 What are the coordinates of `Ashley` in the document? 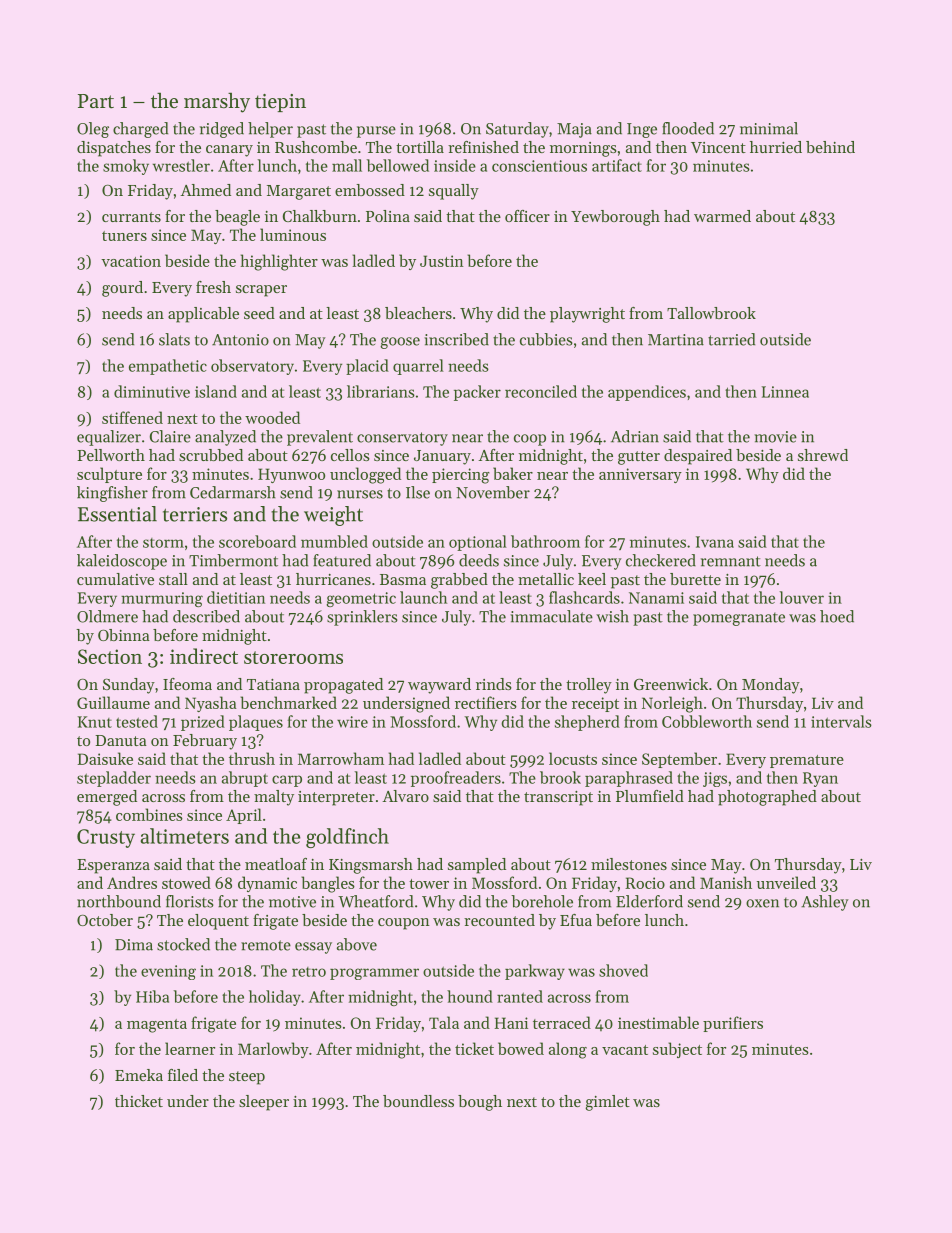 It's located at (825, 903).
